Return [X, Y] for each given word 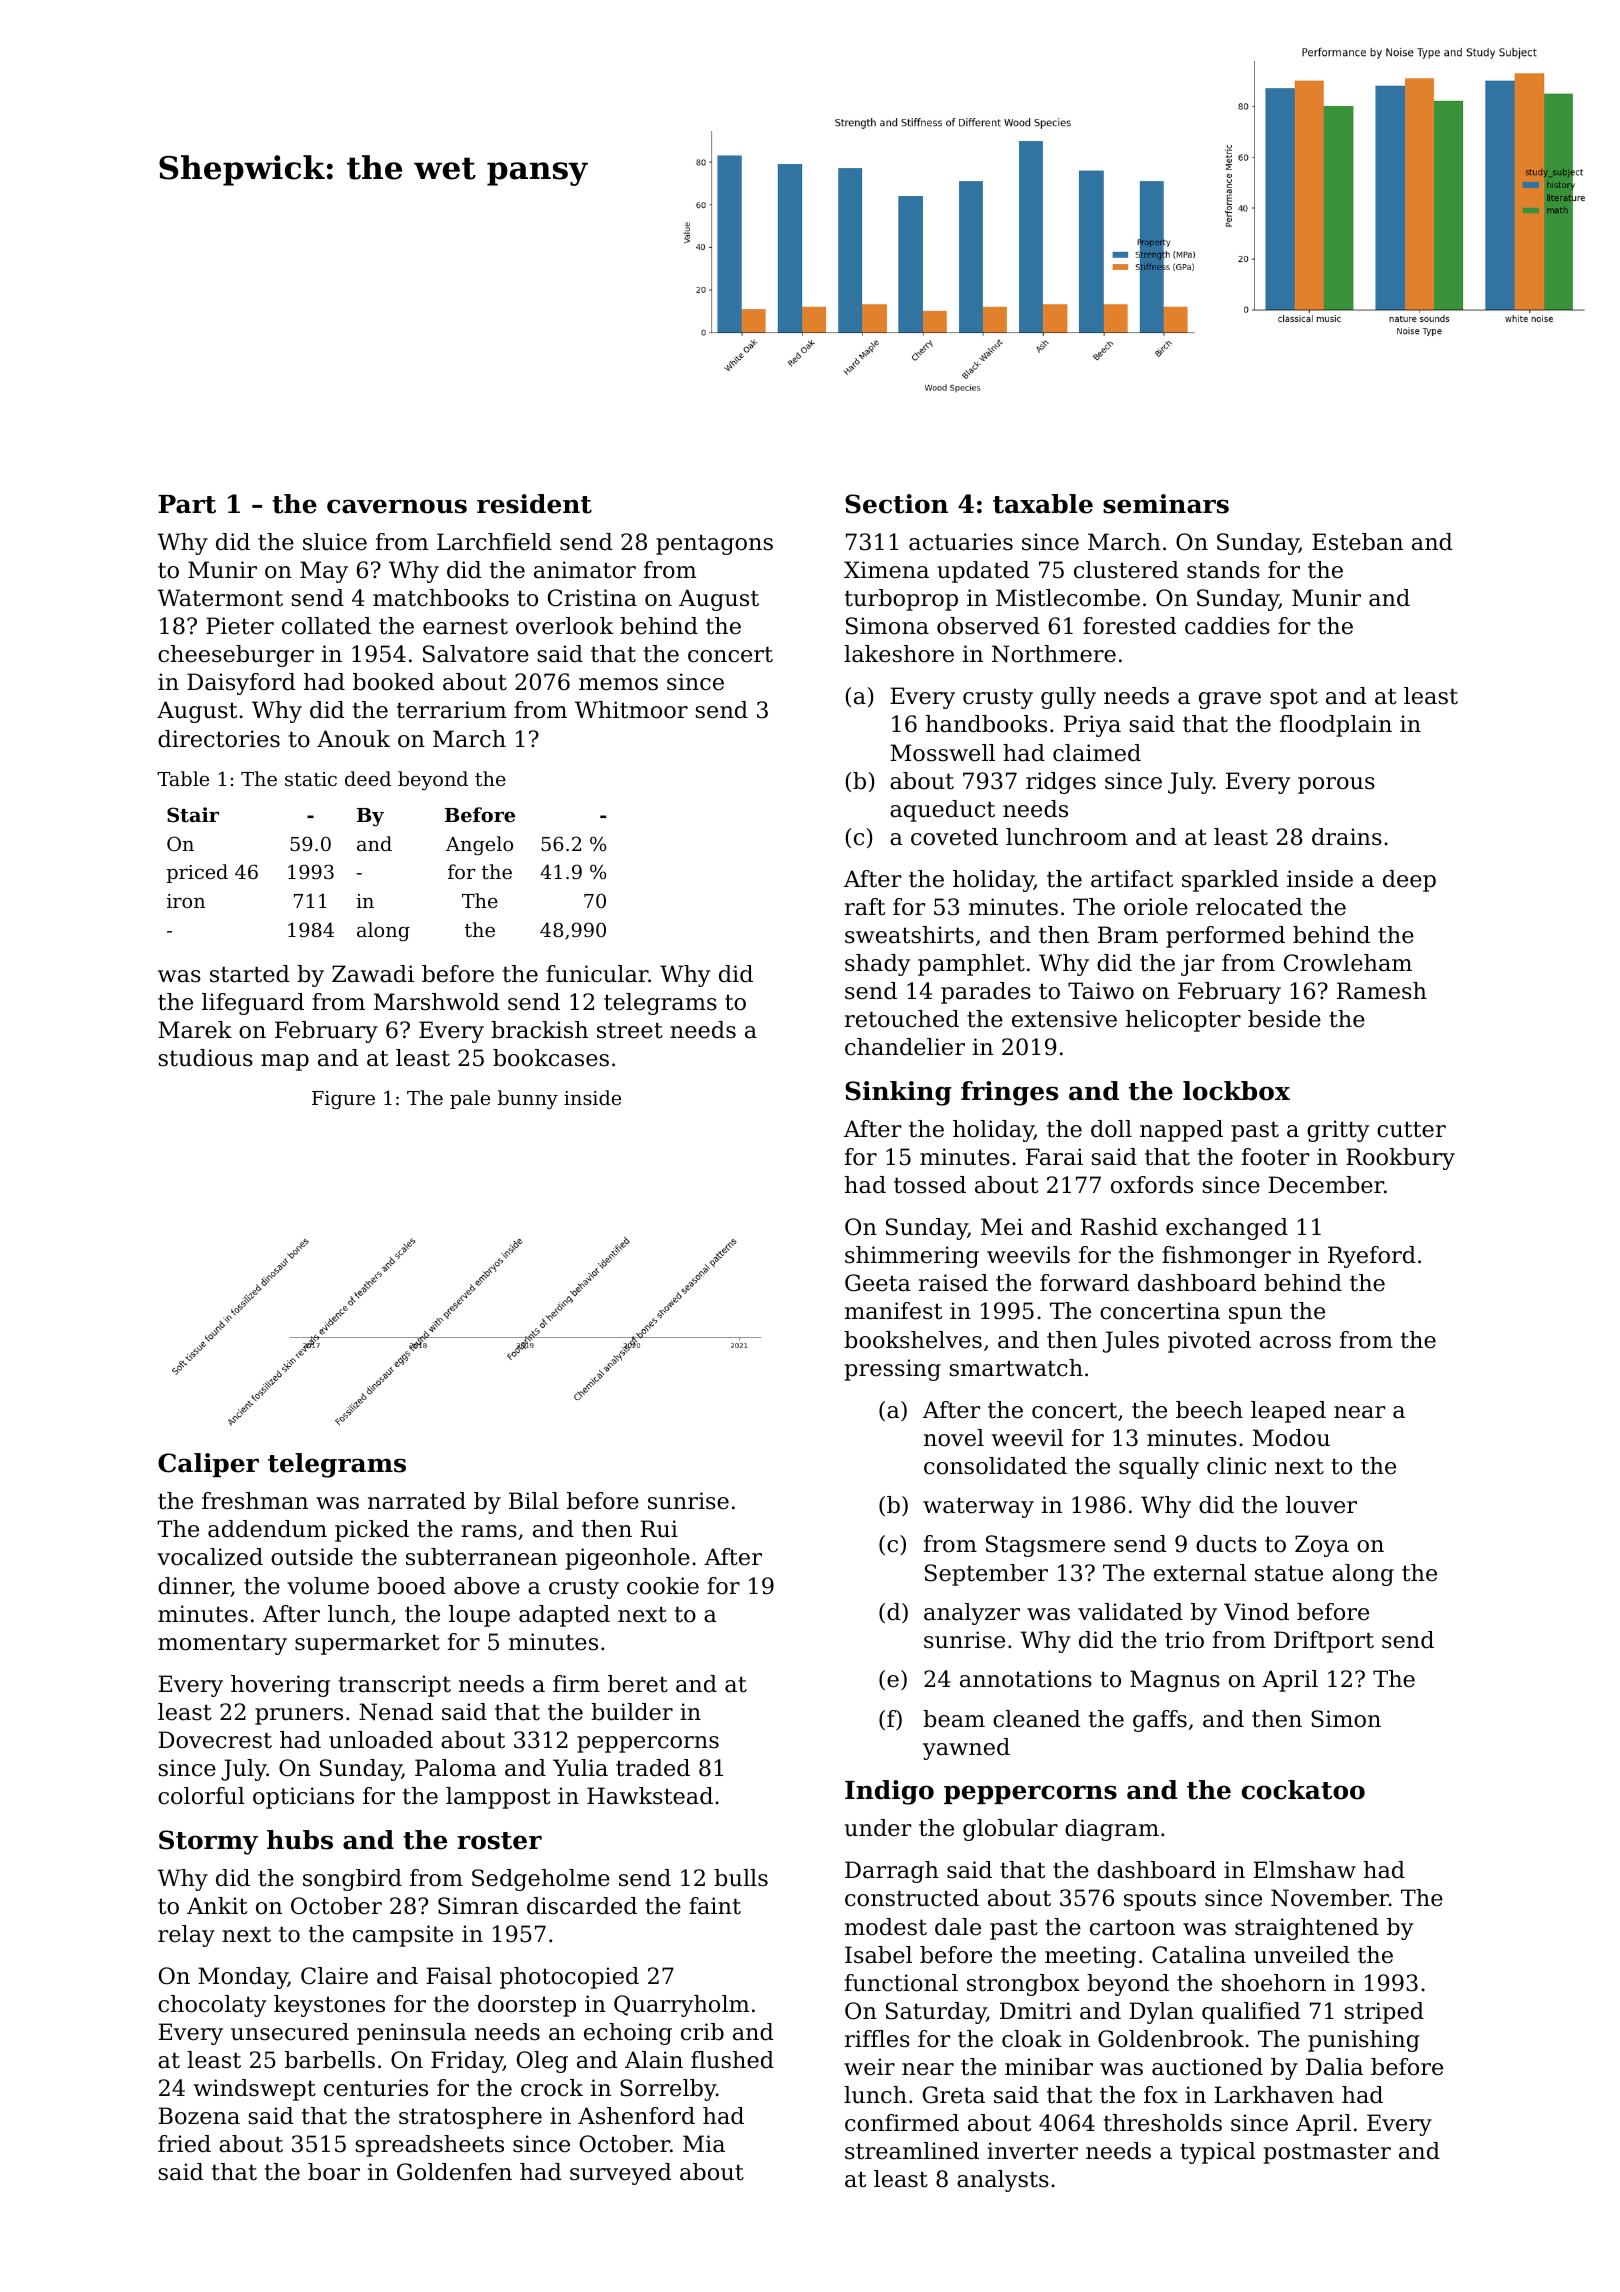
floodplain [1336, 726]
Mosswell [942, 753]
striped [1384, 2013]
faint [715, 1906]
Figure [343, 1100]
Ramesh [1382, 991]
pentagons [714, 544]
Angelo [479, 846]
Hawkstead [650, 1796]
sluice [335, 542]
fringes [1009, 1093]
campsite [403, 1936]
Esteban [1357, 542]
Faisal [459, 1976]
